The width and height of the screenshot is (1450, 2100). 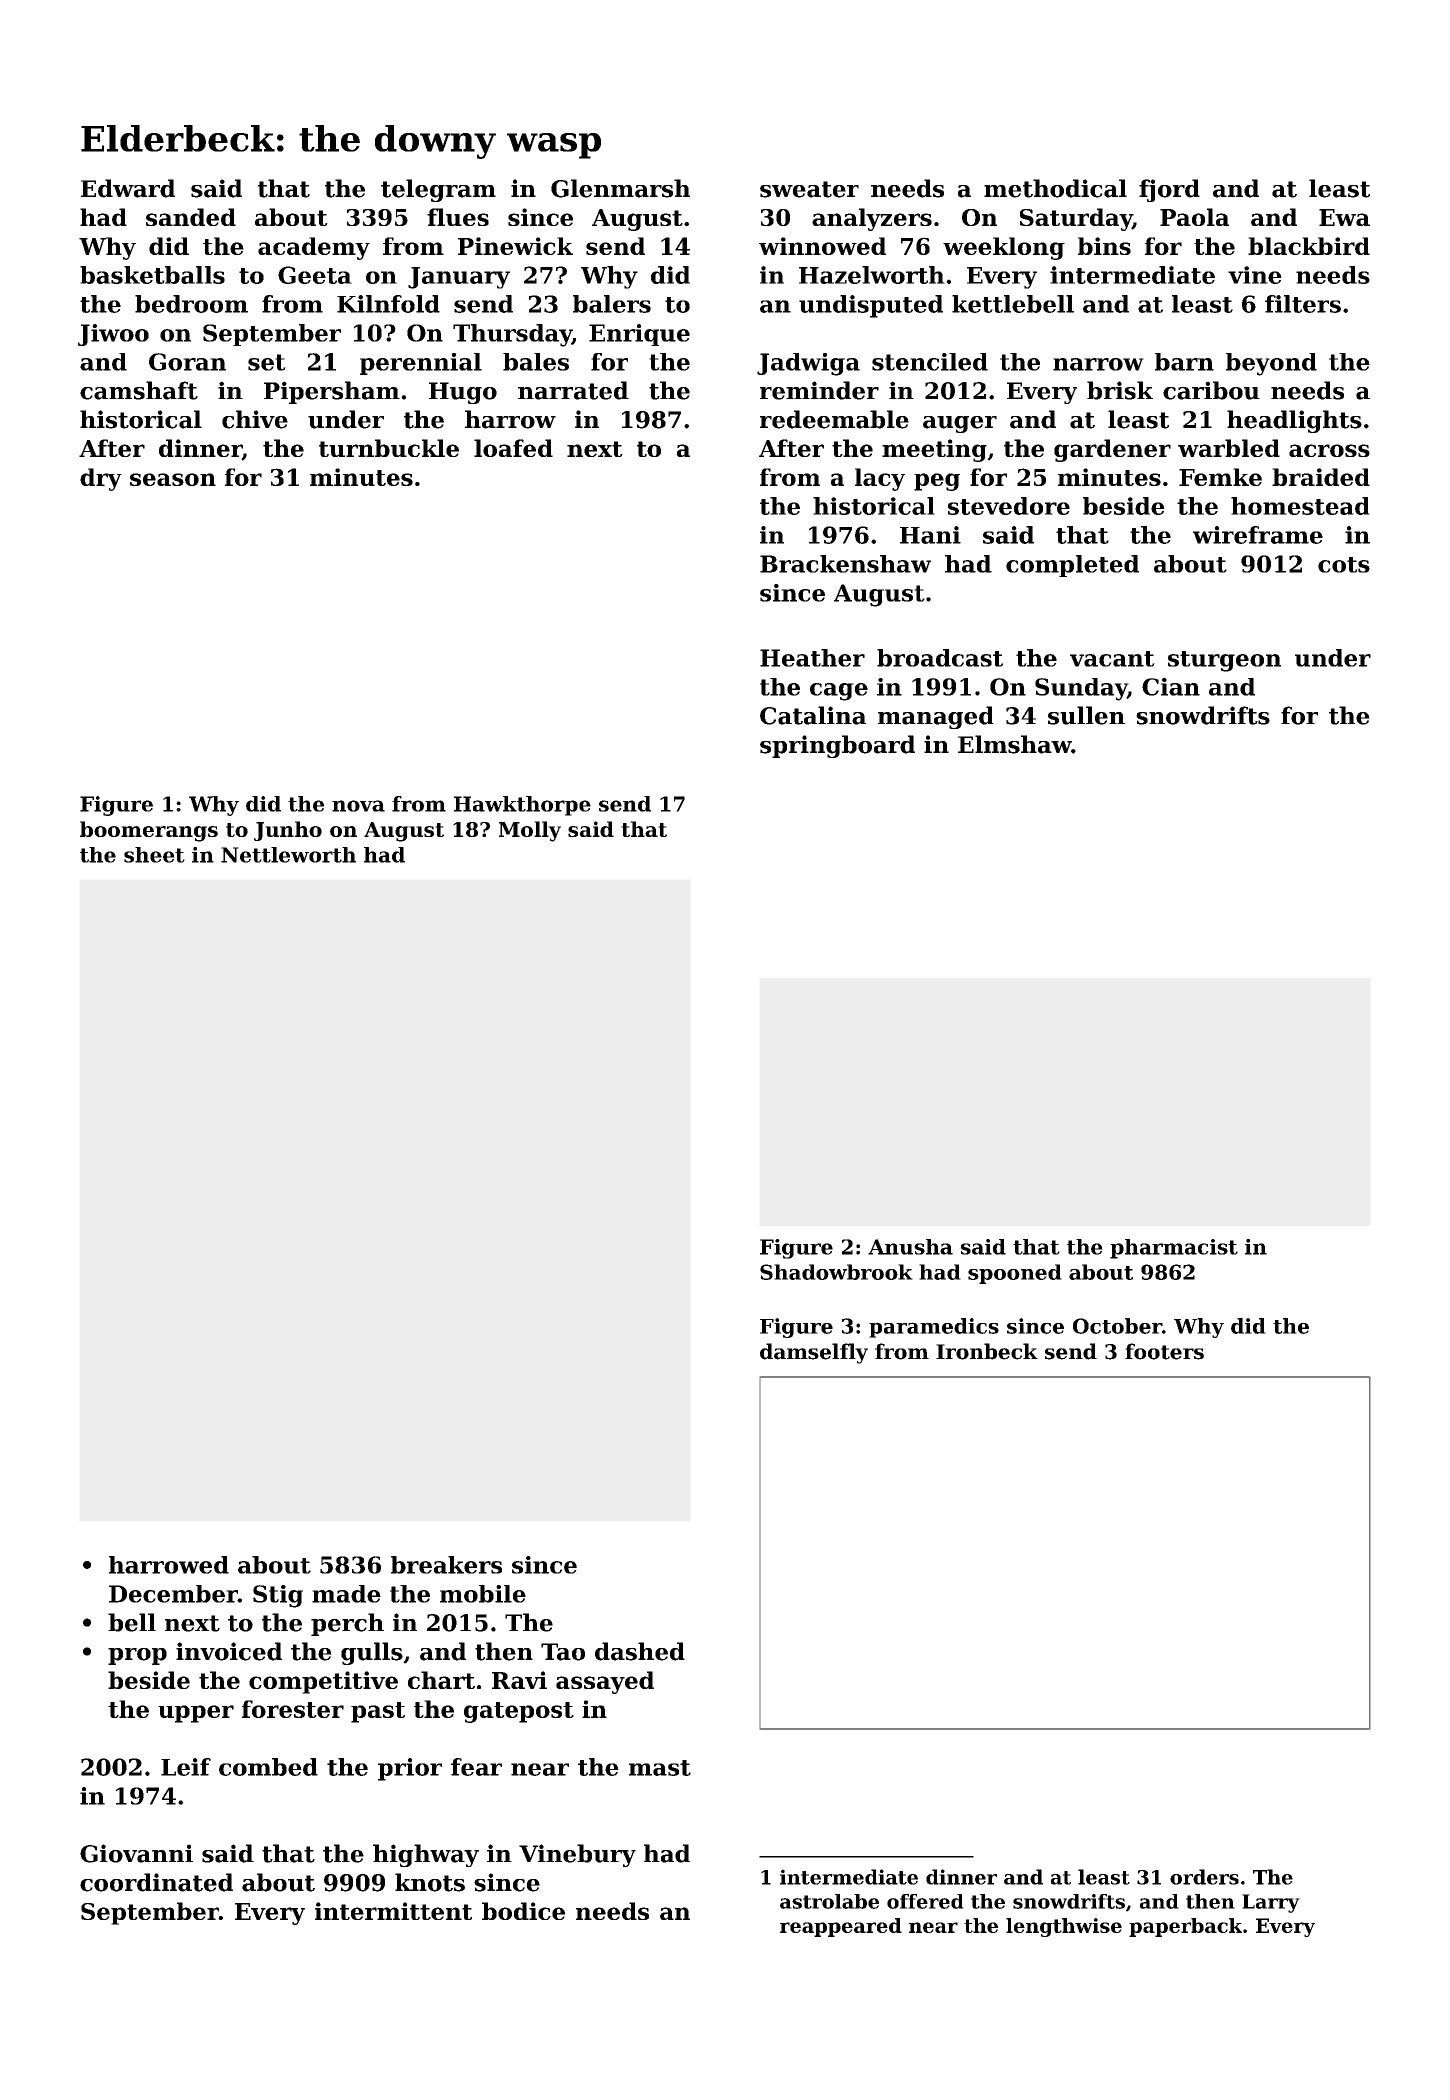 What do you see at coordinates (173, 1594) in the screenshot?
I see `December` at bounding box center [173, 1594].
